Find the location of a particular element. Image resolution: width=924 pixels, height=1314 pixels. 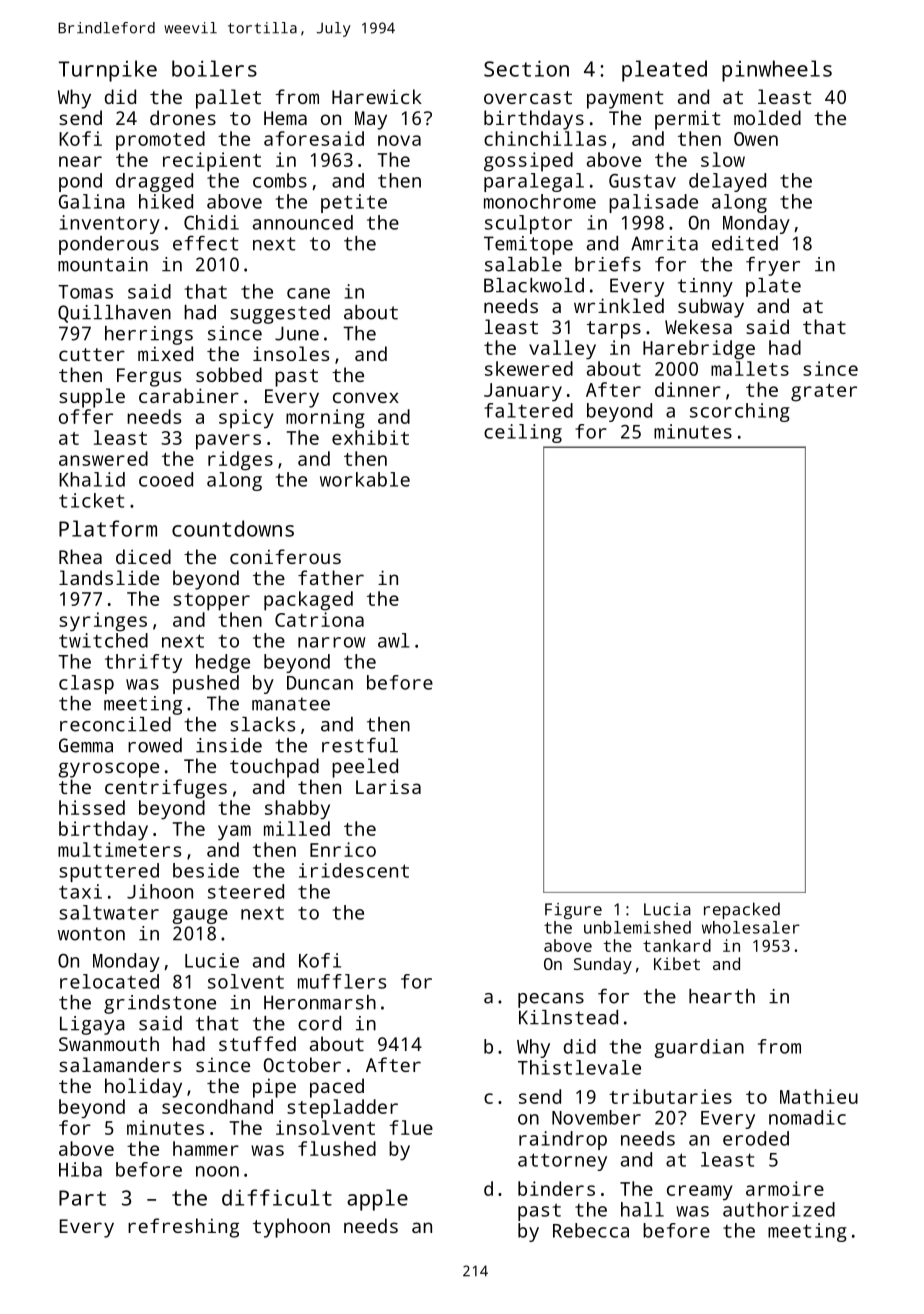

flue is located at coordinates (411, 1127).
